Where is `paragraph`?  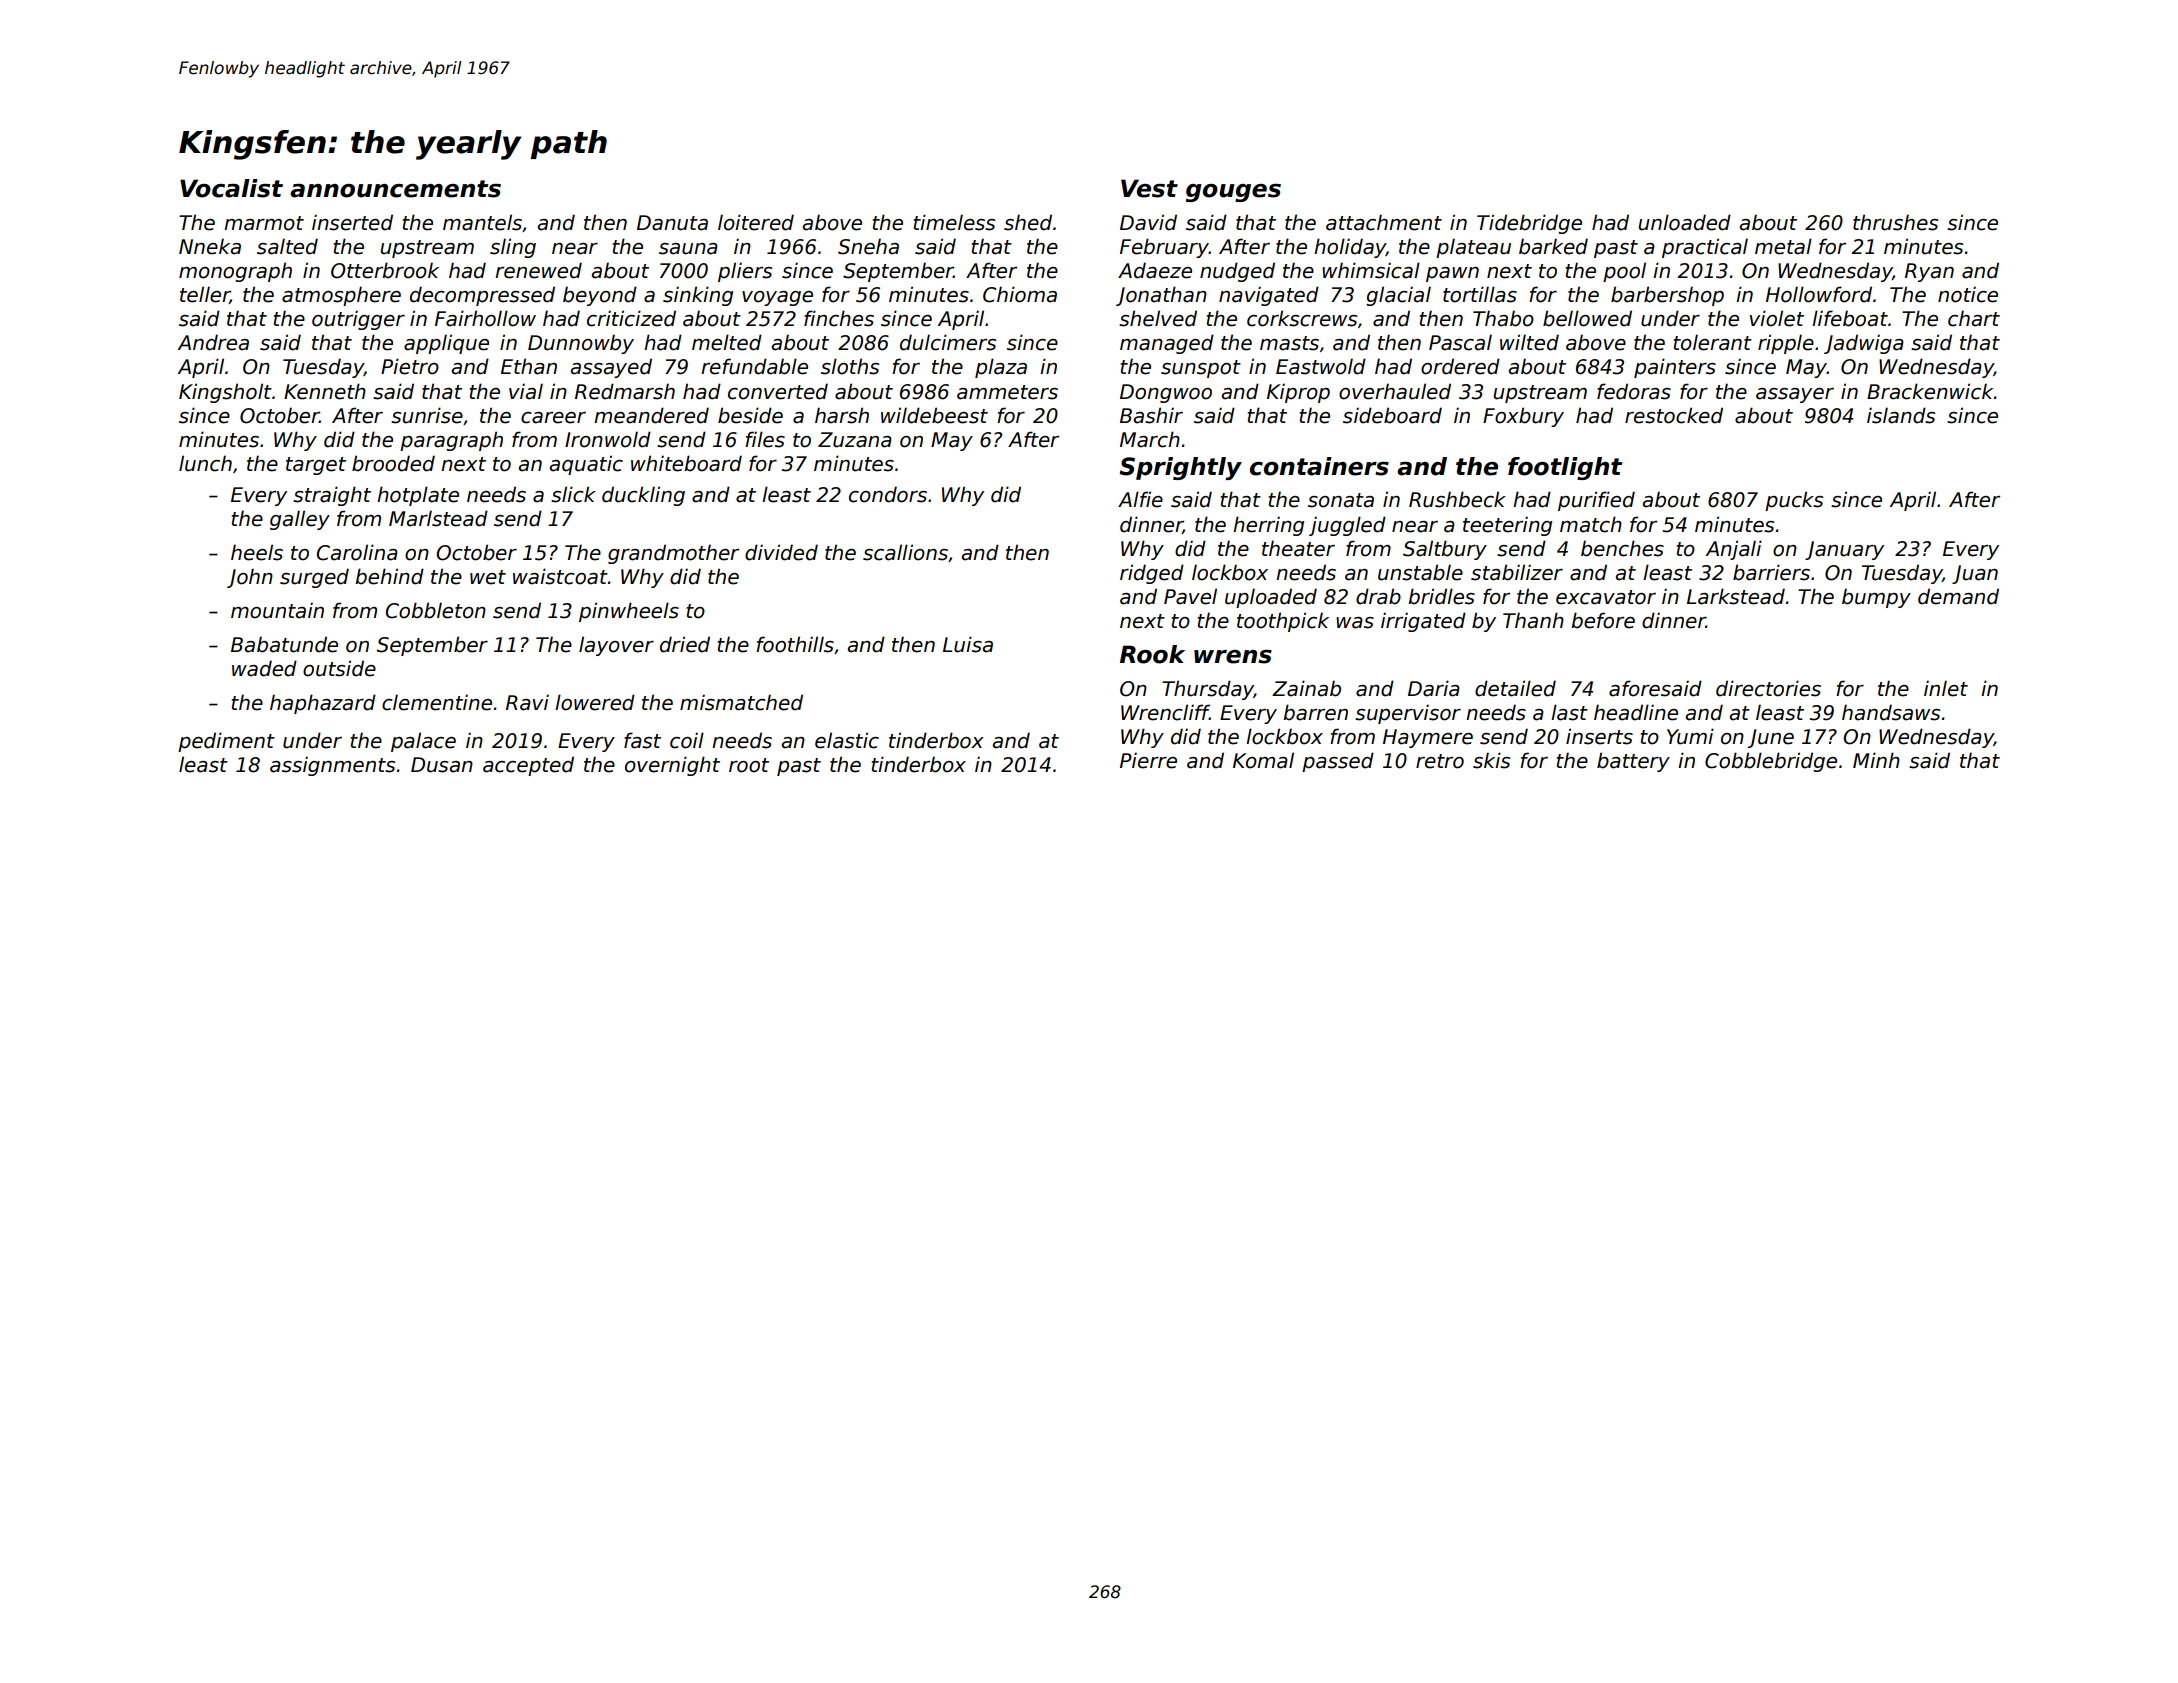
paragraph is located at coordinates (451, 441).
